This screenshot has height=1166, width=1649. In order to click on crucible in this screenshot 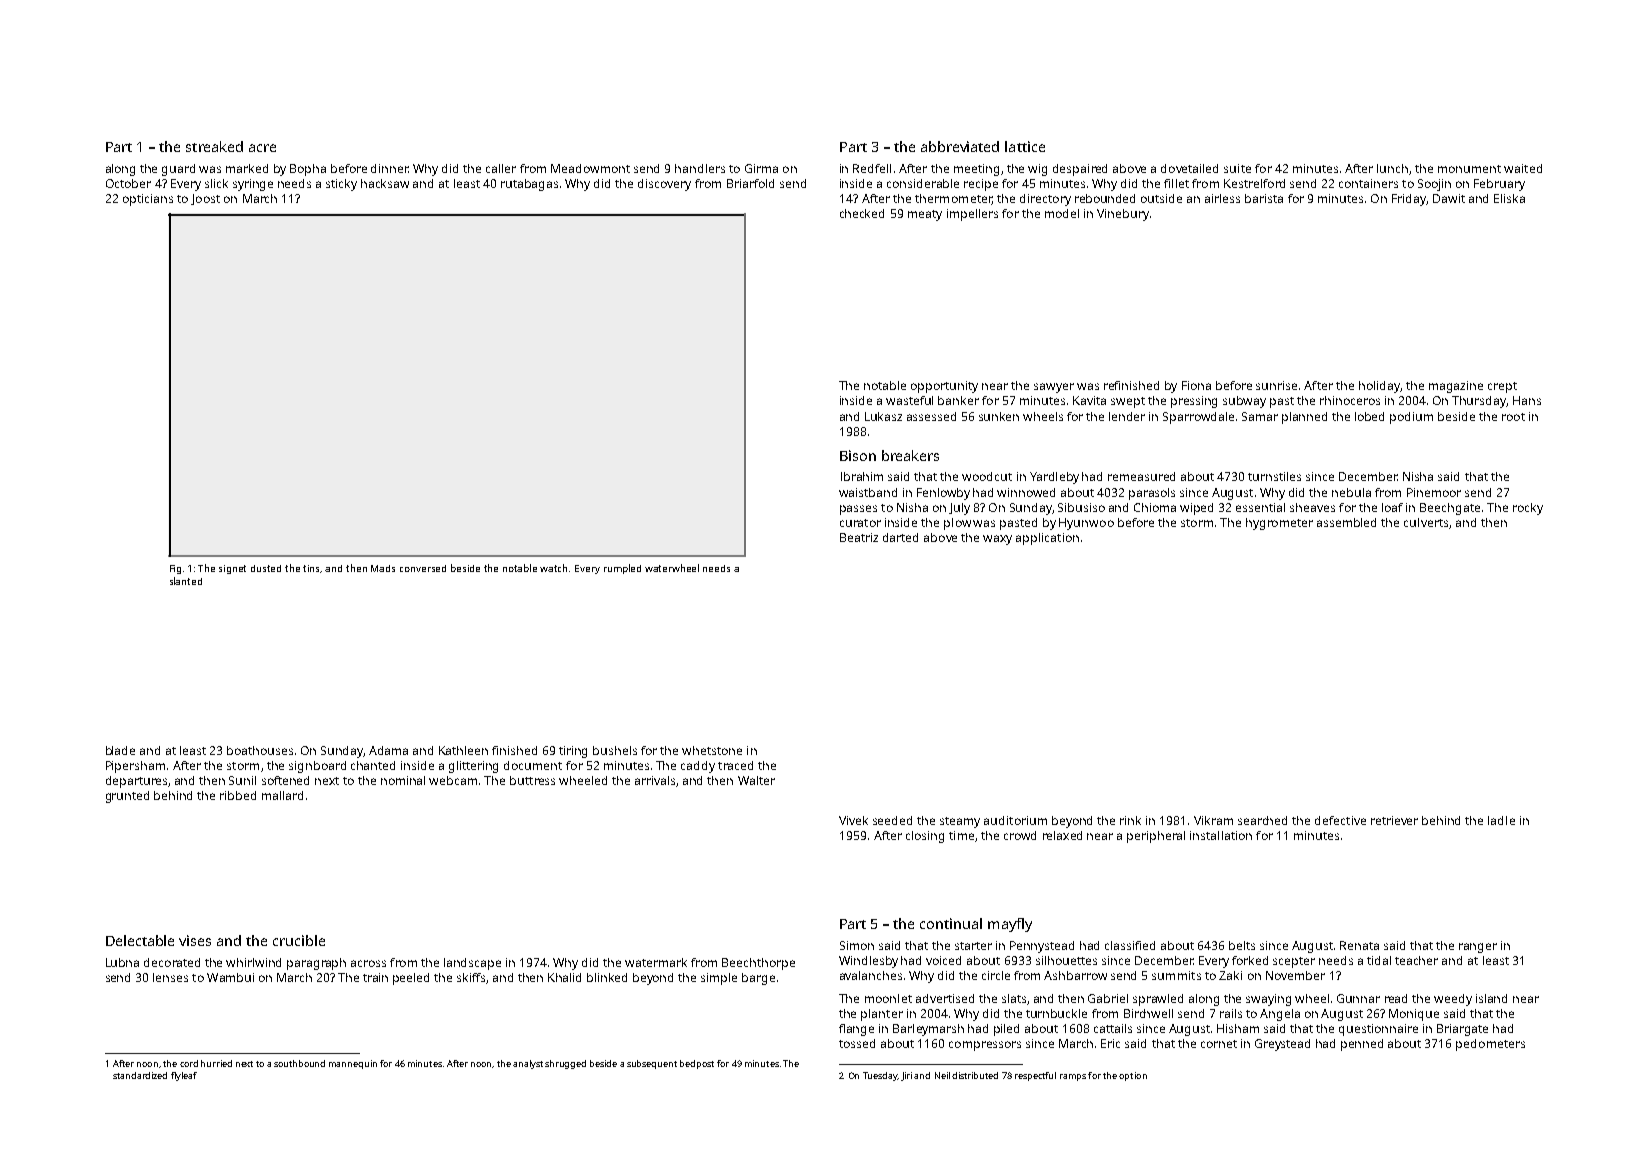, I will do `click(299, 940)`.
